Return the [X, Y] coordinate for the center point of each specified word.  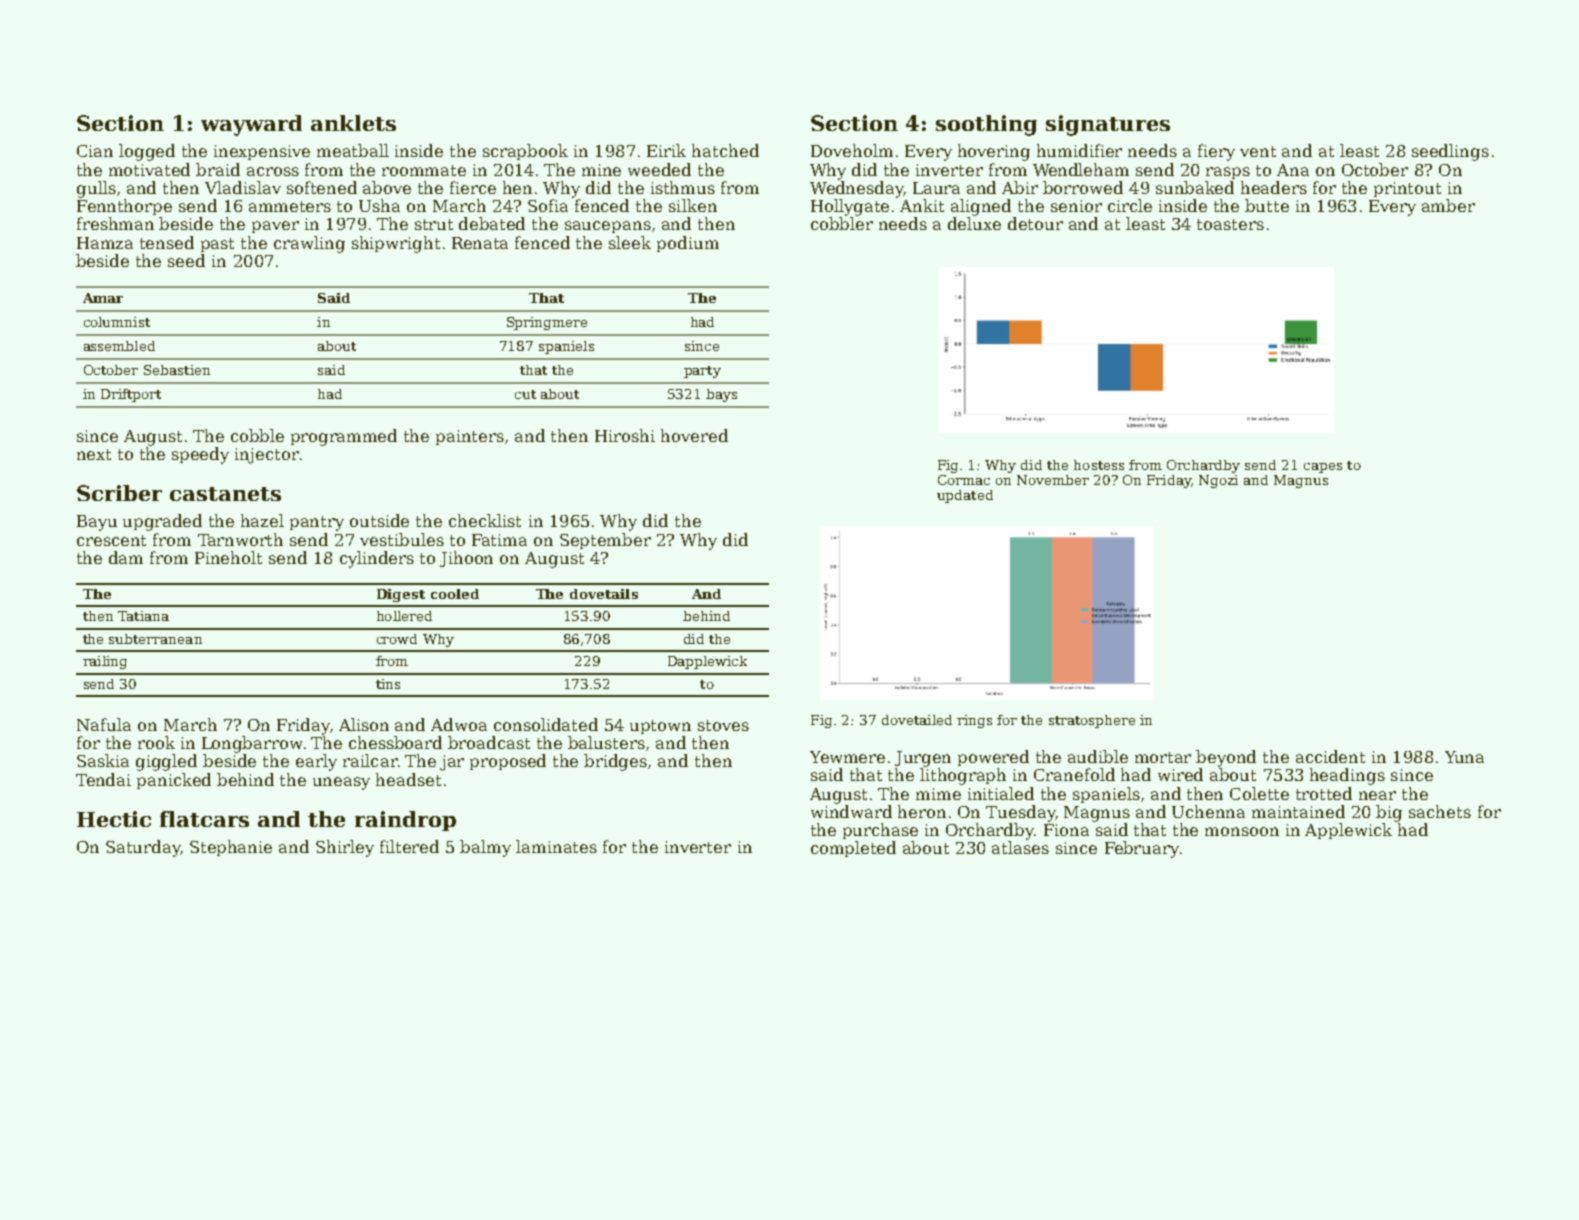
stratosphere [1092, 721]
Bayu [97, 523]
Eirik [666, 150]
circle [1130, 205]
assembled [119, 346]
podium [688, 244]
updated [965, 496]
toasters [1230, 224]
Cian [95, 151]
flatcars [204, 819]
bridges [615, 762]
